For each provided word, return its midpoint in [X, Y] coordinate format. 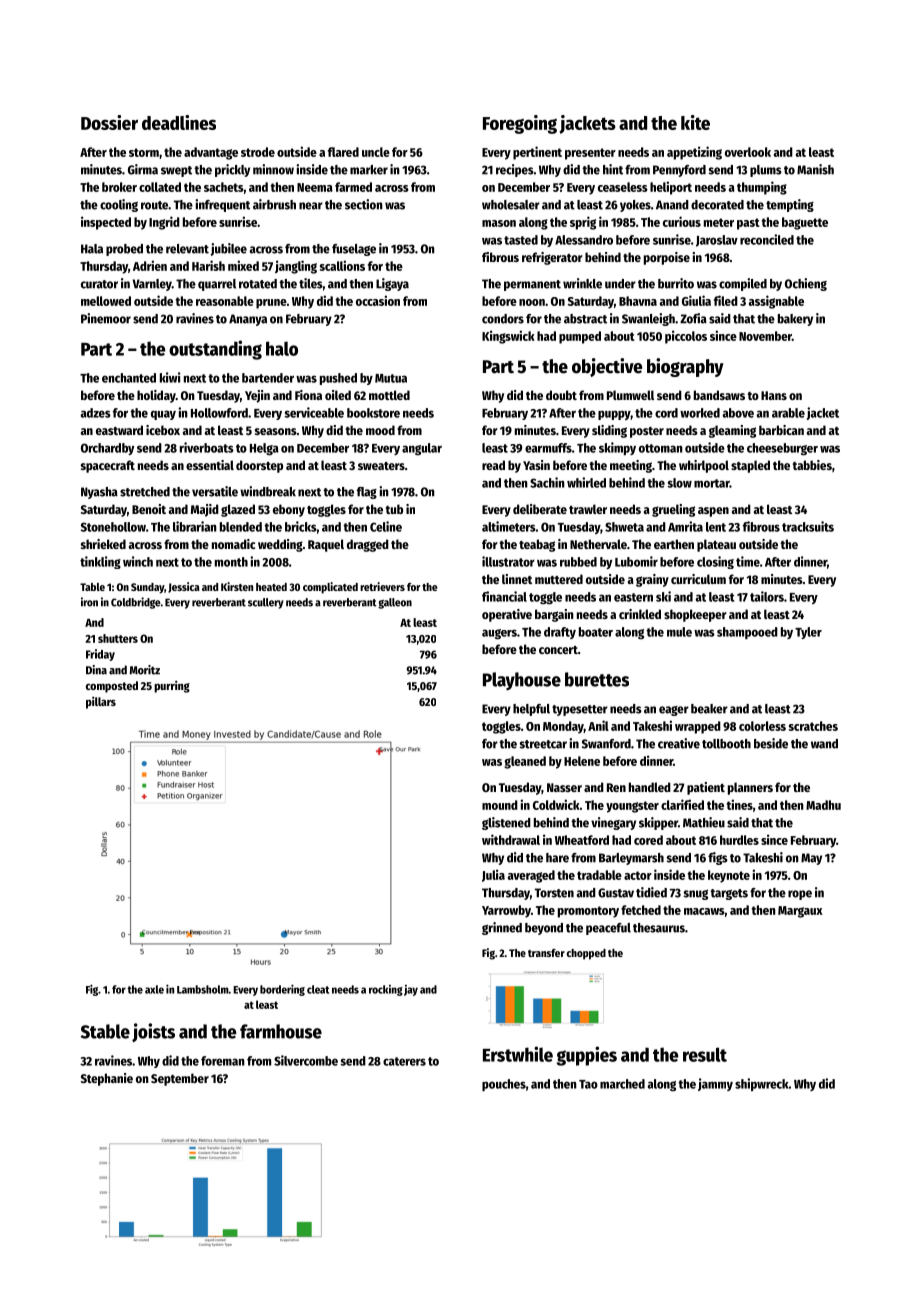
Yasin [536, 465]
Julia [493, 875]
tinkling [100, 562]
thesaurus [659, 928]
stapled [750, 466]
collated [160, 187]
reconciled [767, 239]
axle [154, 989]
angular [422, 449]
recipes [514, 170]
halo [282, 348]
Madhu [823, 805]
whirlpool [704, 466]
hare [557, 858]
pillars [101, 702]
